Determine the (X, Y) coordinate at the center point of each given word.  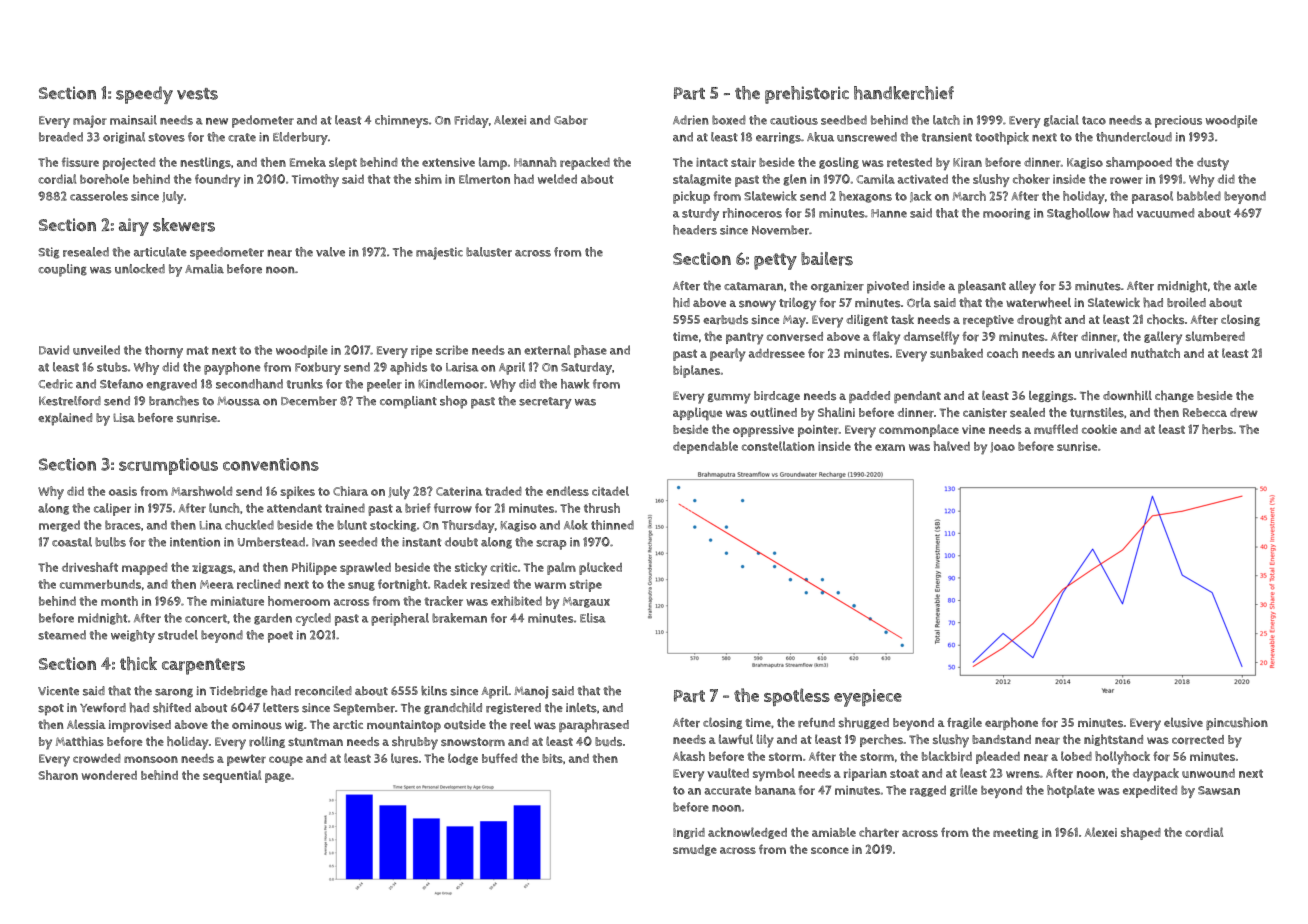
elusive (1183, 722)
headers (695, 230)
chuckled (249, 525)
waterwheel (1038, 302)
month (119, 601)
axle (1245, 285)
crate (242, 137)
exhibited (516, 601)
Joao (1002, 447)
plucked (600, 568)
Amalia (204, 269)
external (547, 350)
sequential (232, 776)
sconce (830, 850)
